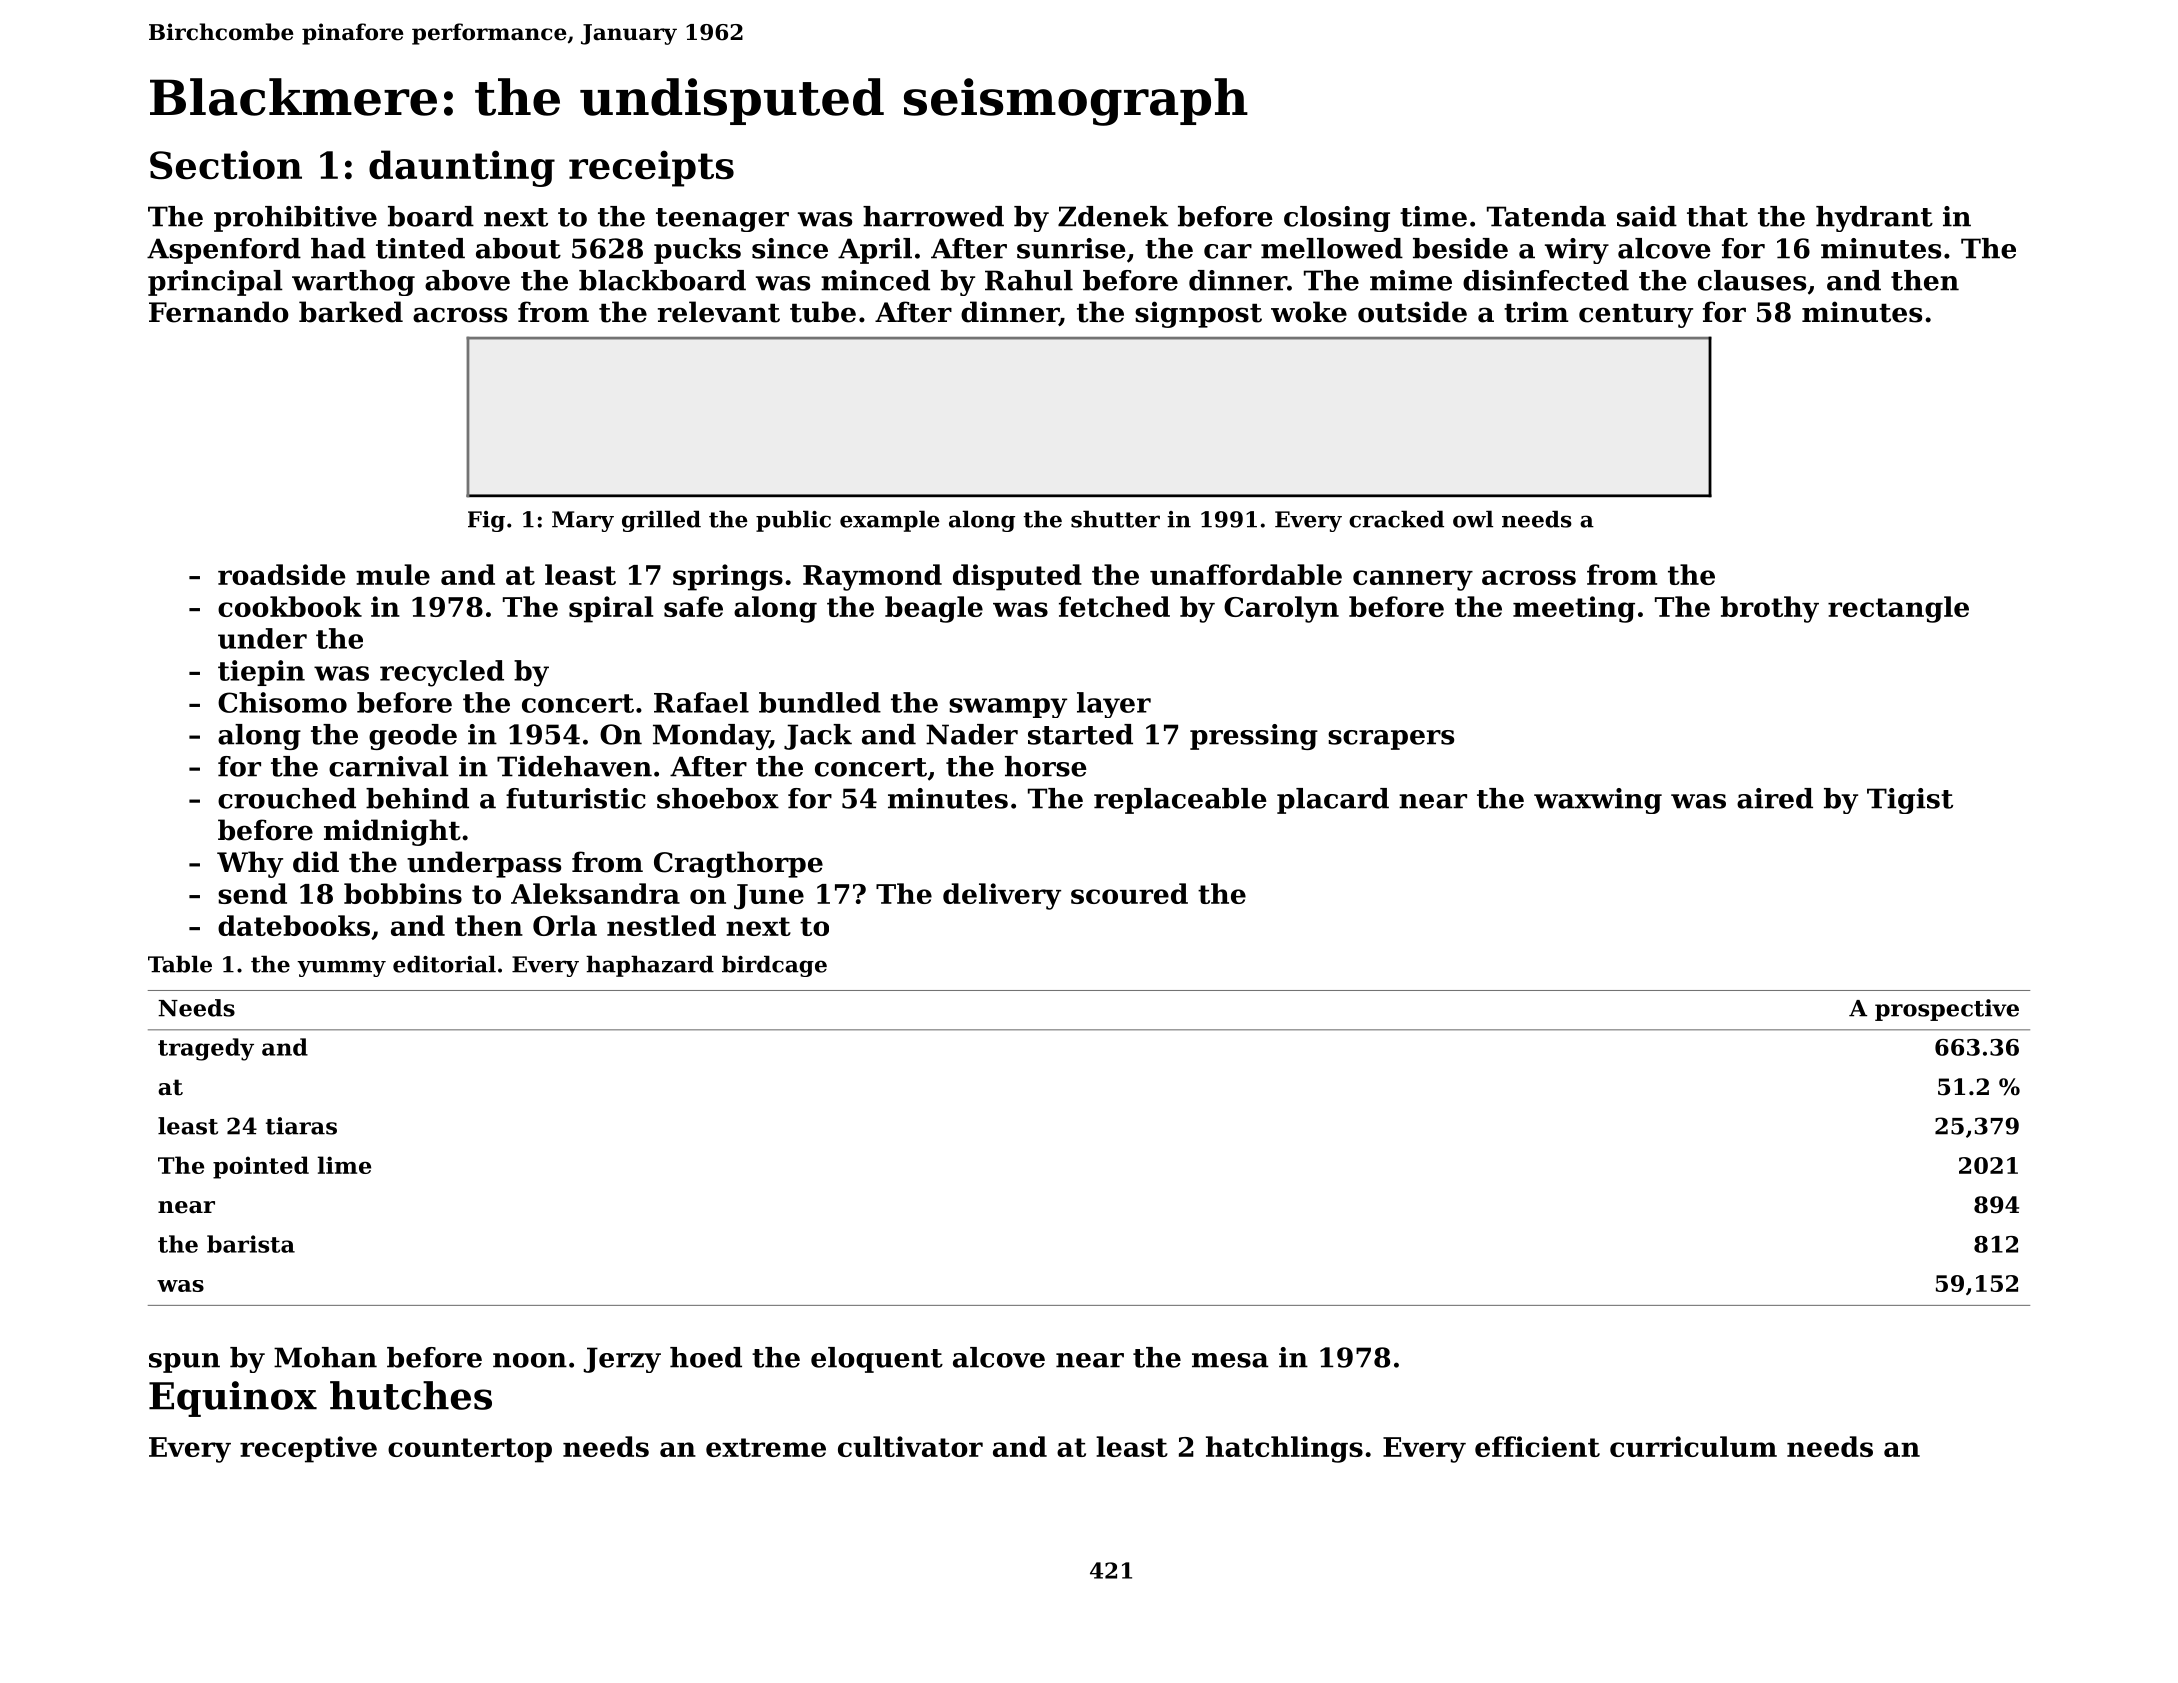  What do you see at coordinates (1115, 519) in the image?
I see `shutter` at bounding box center [1115, 519].
